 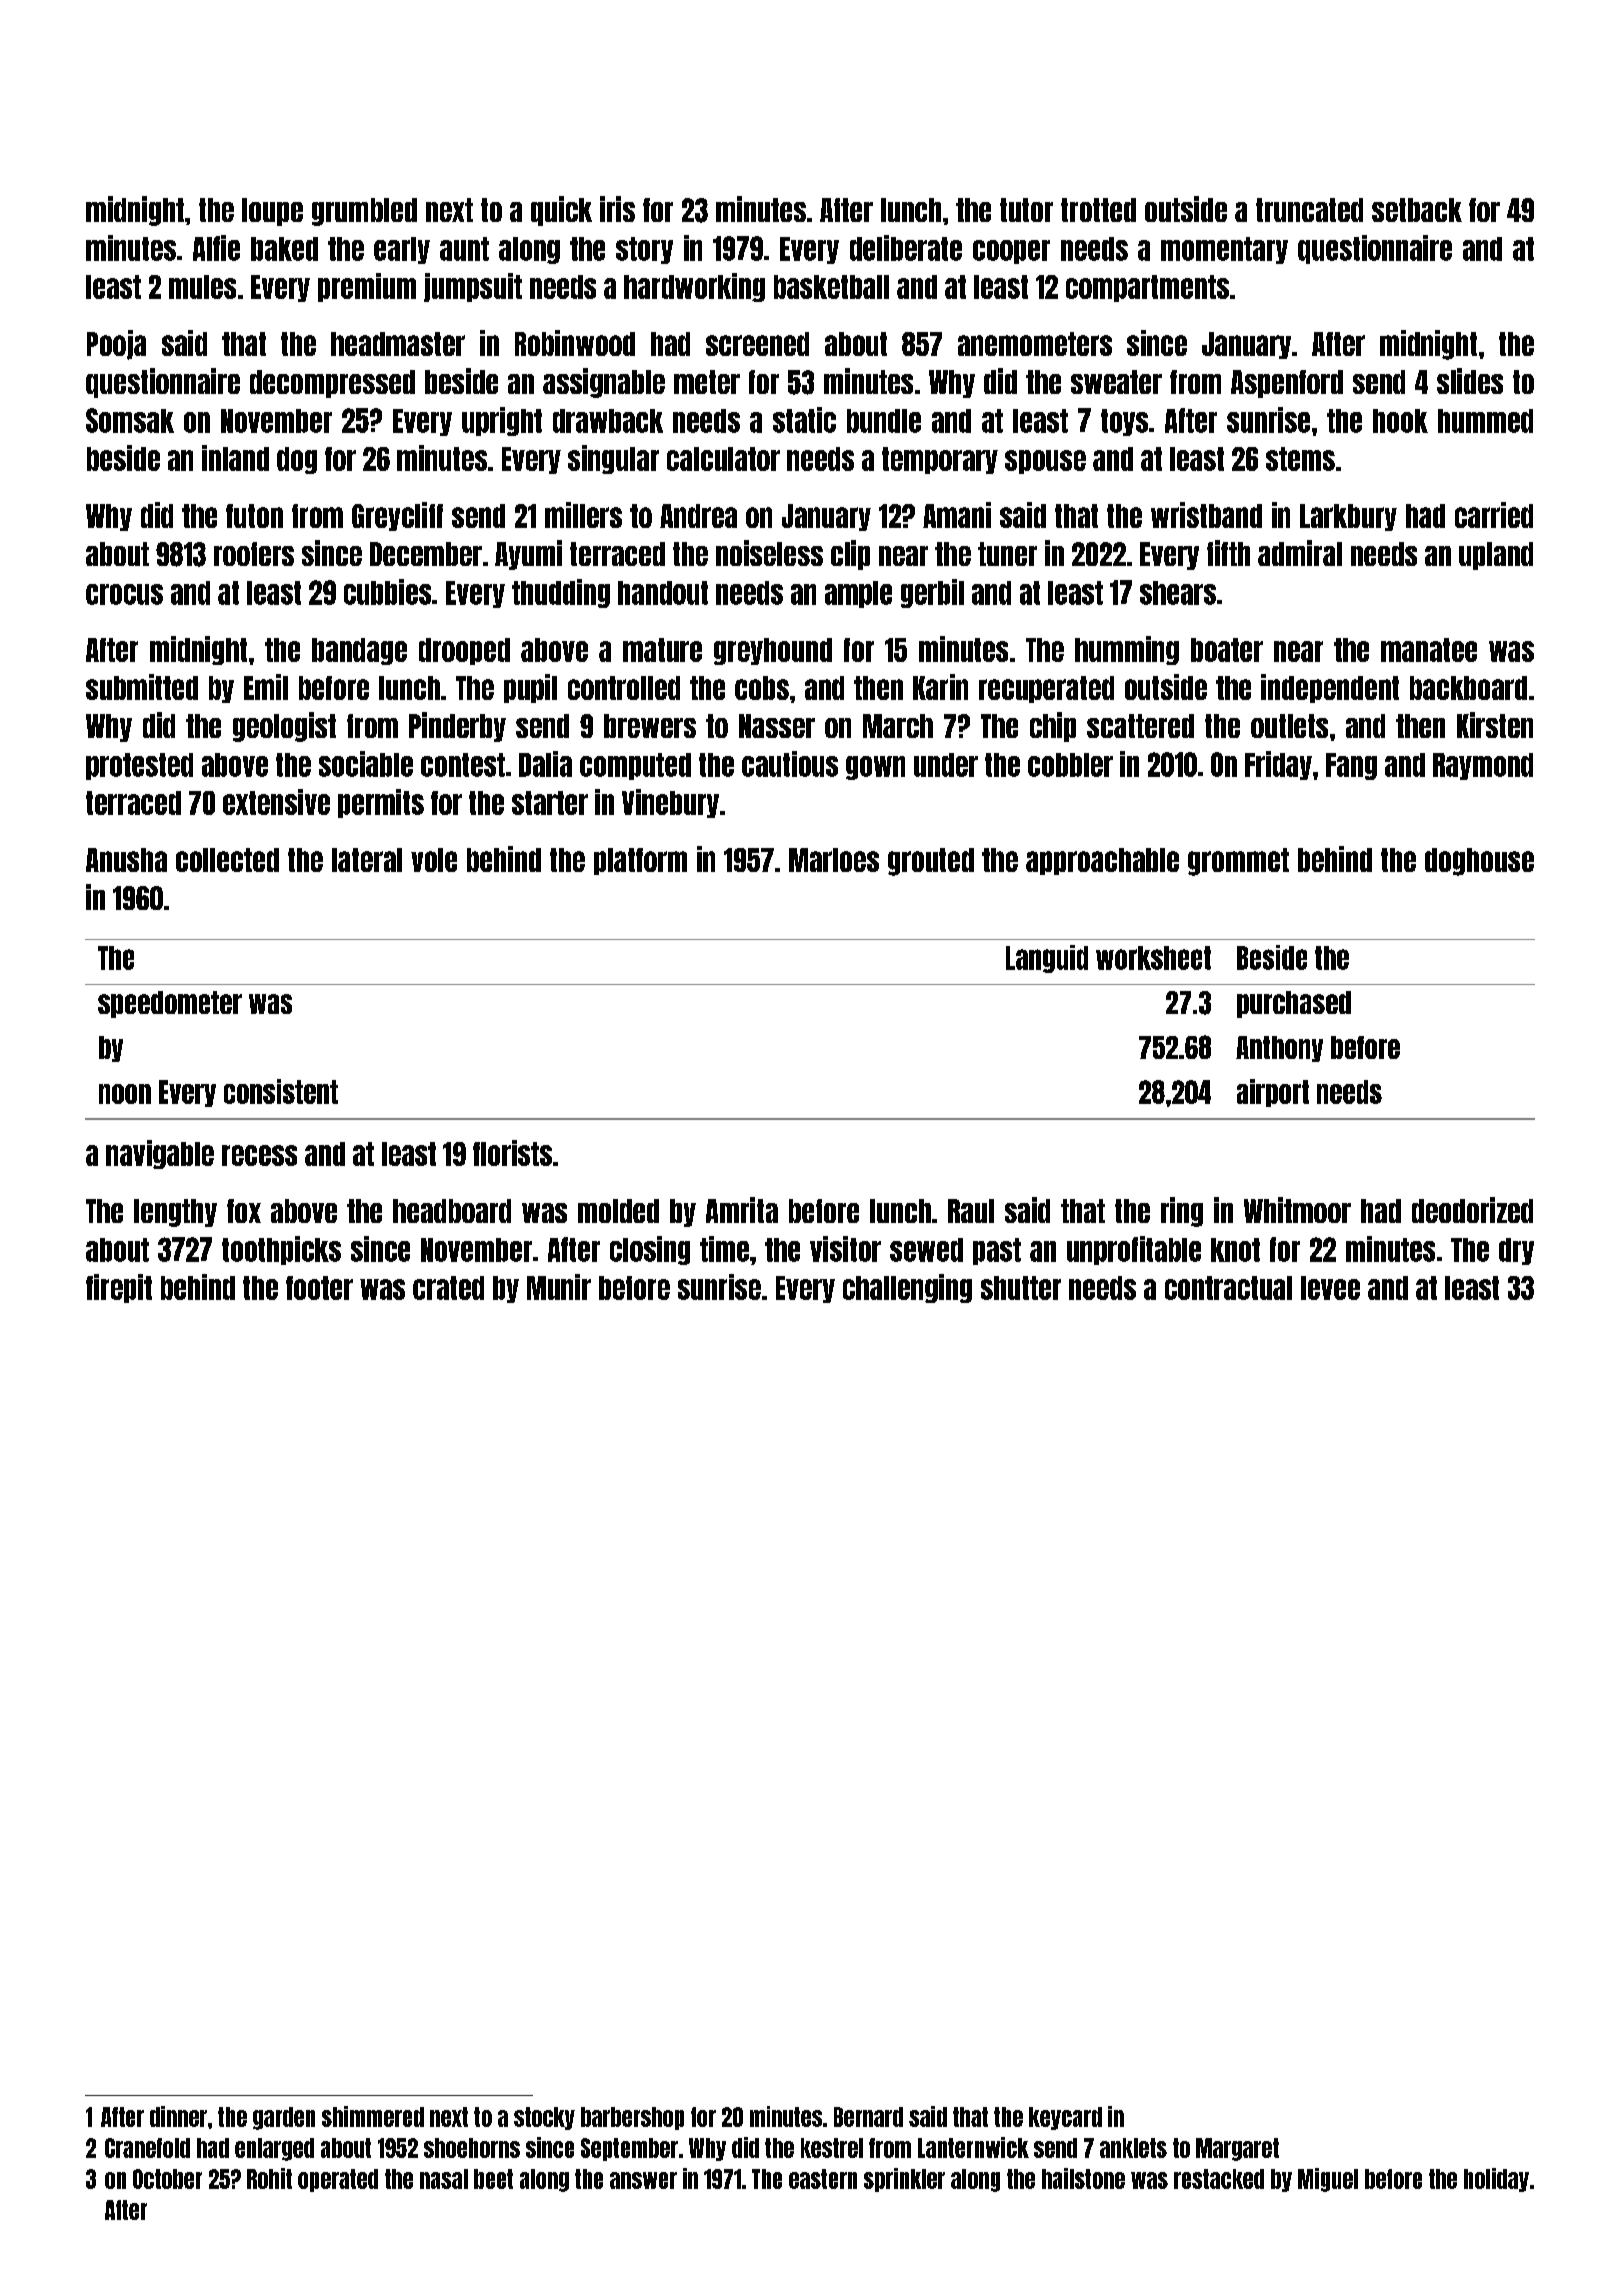 What do you see at coordinates (448, 1288) in the screenshot?
I see `crated` at bounding box center [448, 1288].
